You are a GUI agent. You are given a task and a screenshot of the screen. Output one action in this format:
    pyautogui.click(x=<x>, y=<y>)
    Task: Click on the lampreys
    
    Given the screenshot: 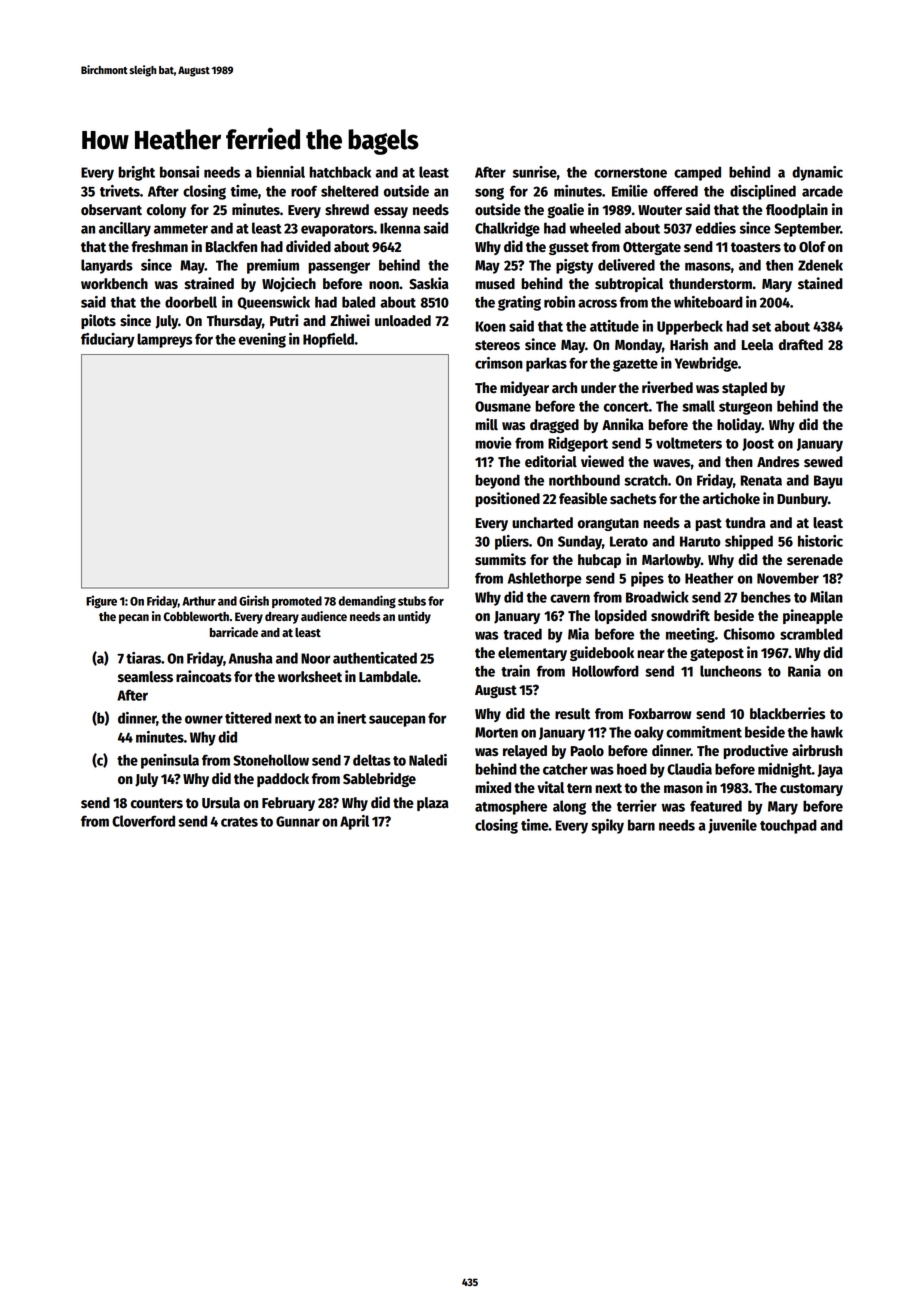 What is the action you would take?
    pyautogui.click(x=164, y=340)
